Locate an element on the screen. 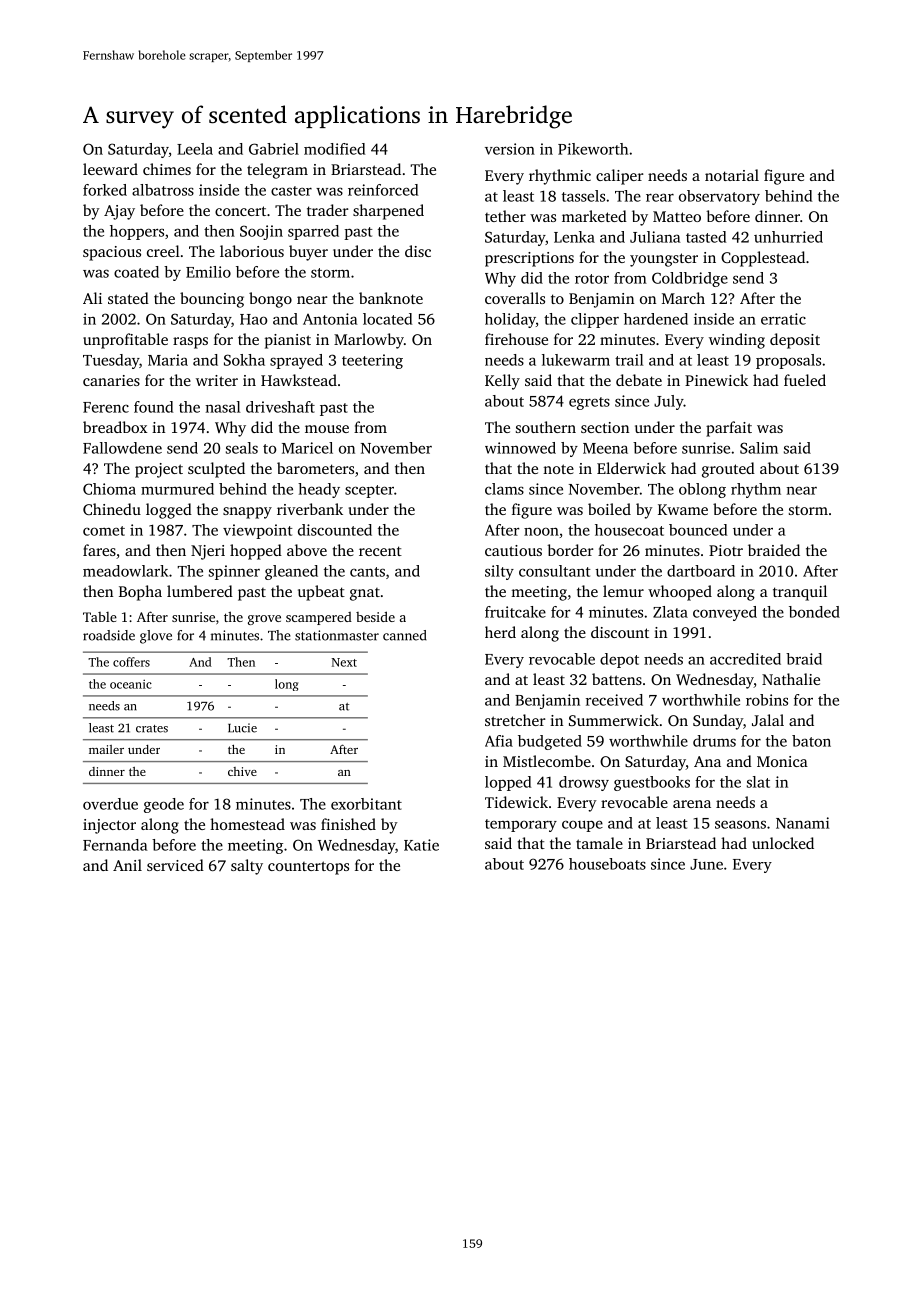  Anil is located at coordinates (127, 865).
